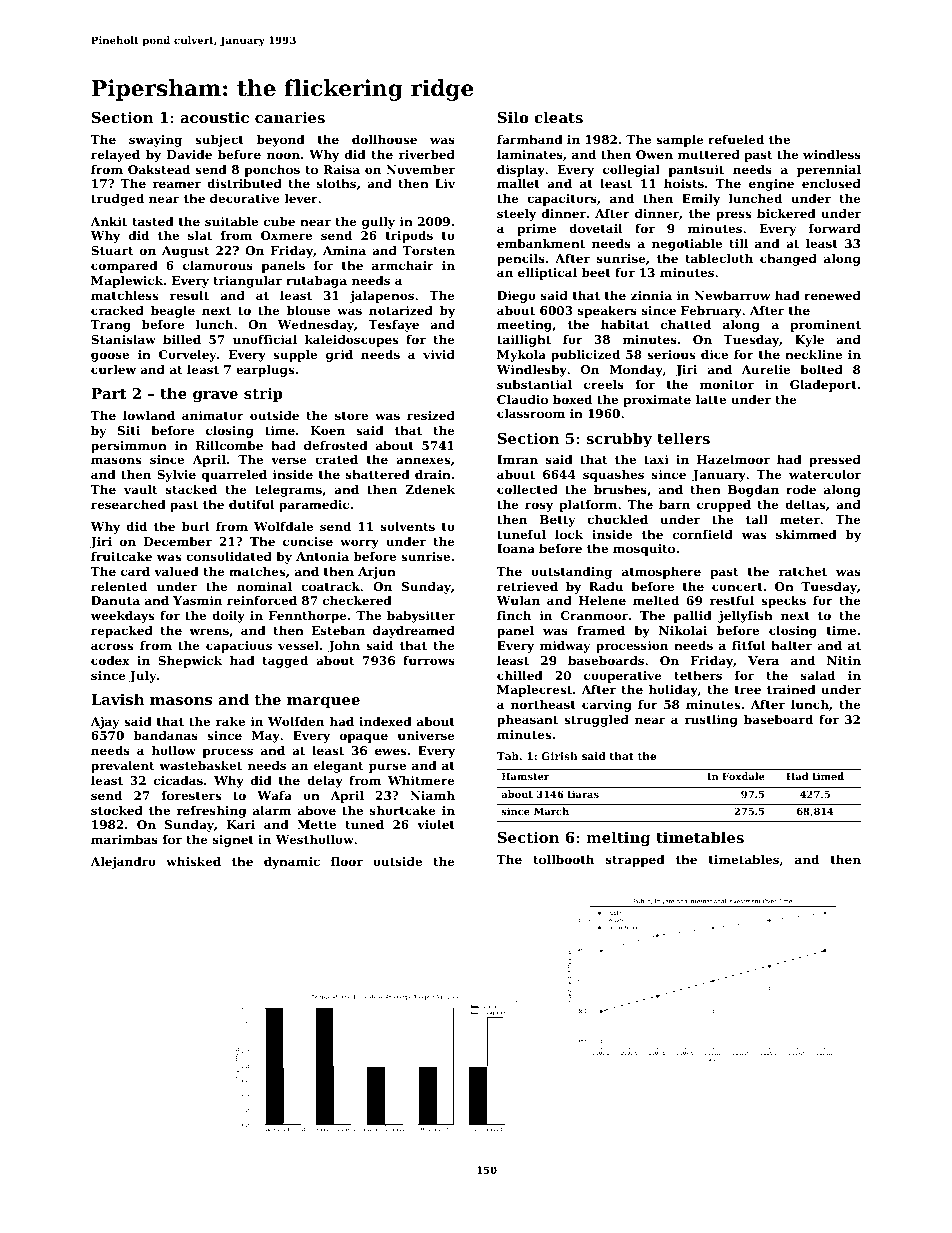 The image size is (952, 1233). What do you see at coordinates (543, 704) in the screenshot?
I see `northeast` at bounding box center [543, 704].
